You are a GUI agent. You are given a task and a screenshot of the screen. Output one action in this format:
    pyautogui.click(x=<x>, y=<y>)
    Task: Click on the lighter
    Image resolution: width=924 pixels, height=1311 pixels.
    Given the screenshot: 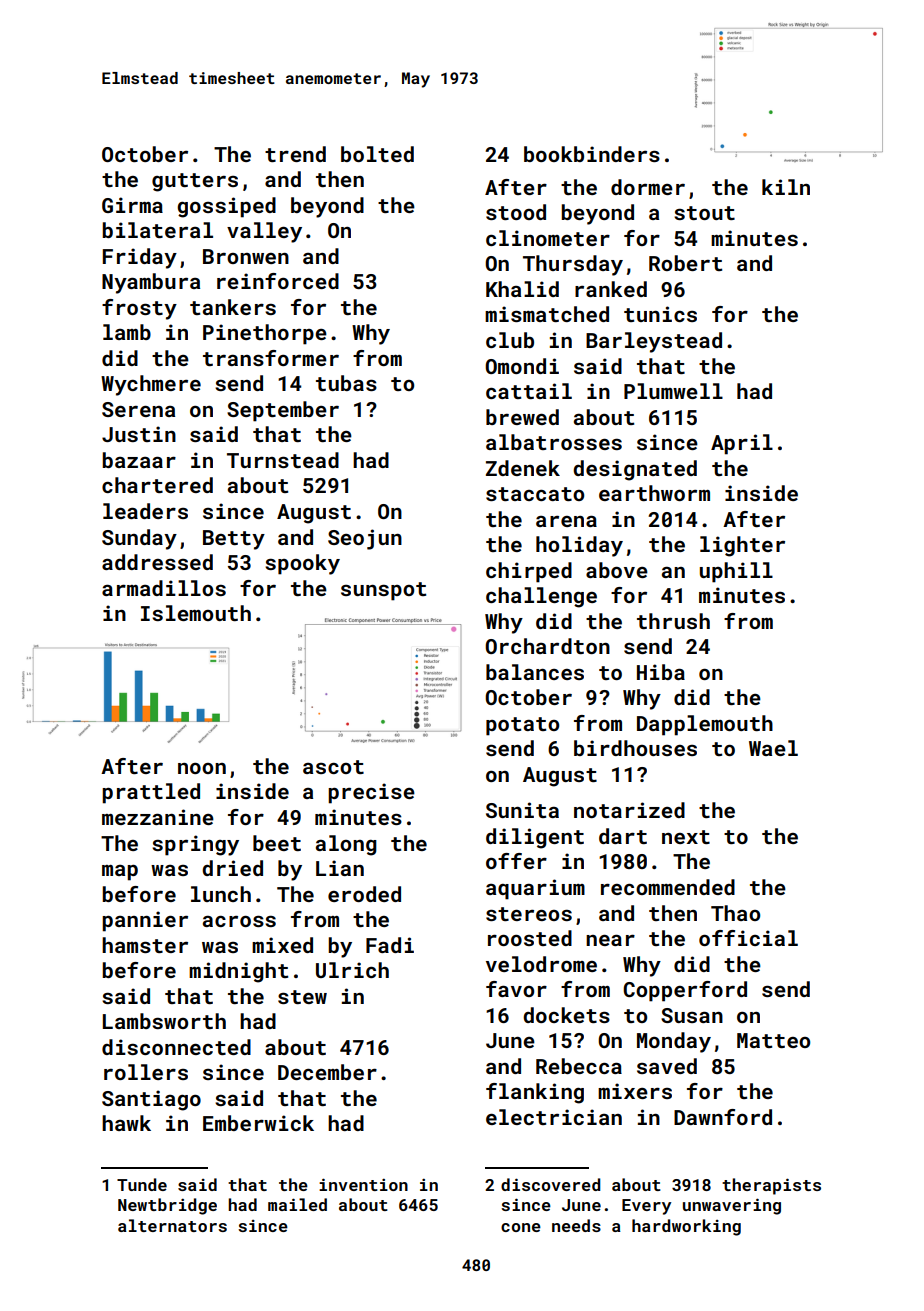 What is the action you would take?
    pyautogui.click(x=742, y=546)
